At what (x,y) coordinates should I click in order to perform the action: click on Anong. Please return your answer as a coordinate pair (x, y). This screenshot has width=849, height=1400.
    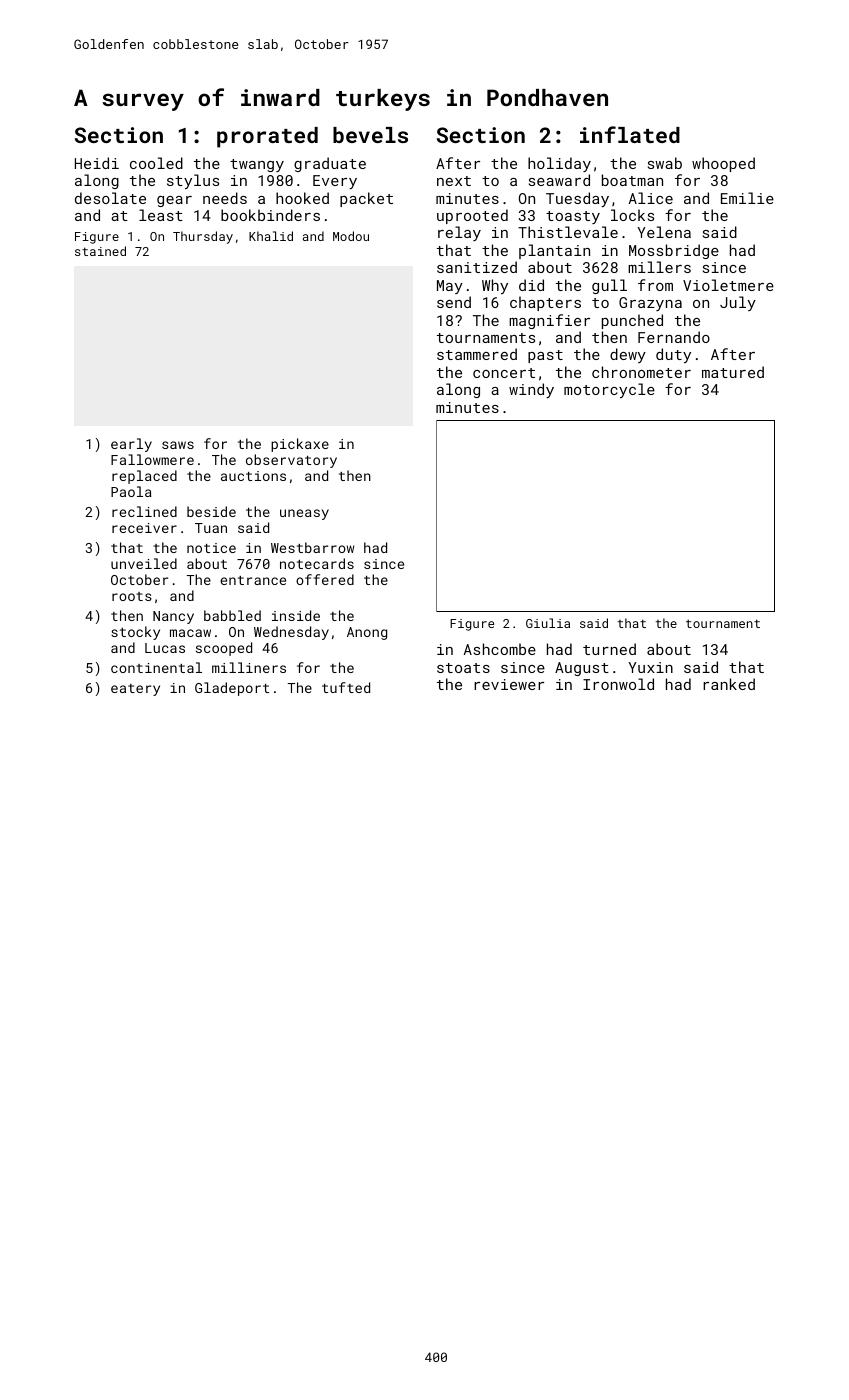
    Looking at the image, I should click on (367, 633).
